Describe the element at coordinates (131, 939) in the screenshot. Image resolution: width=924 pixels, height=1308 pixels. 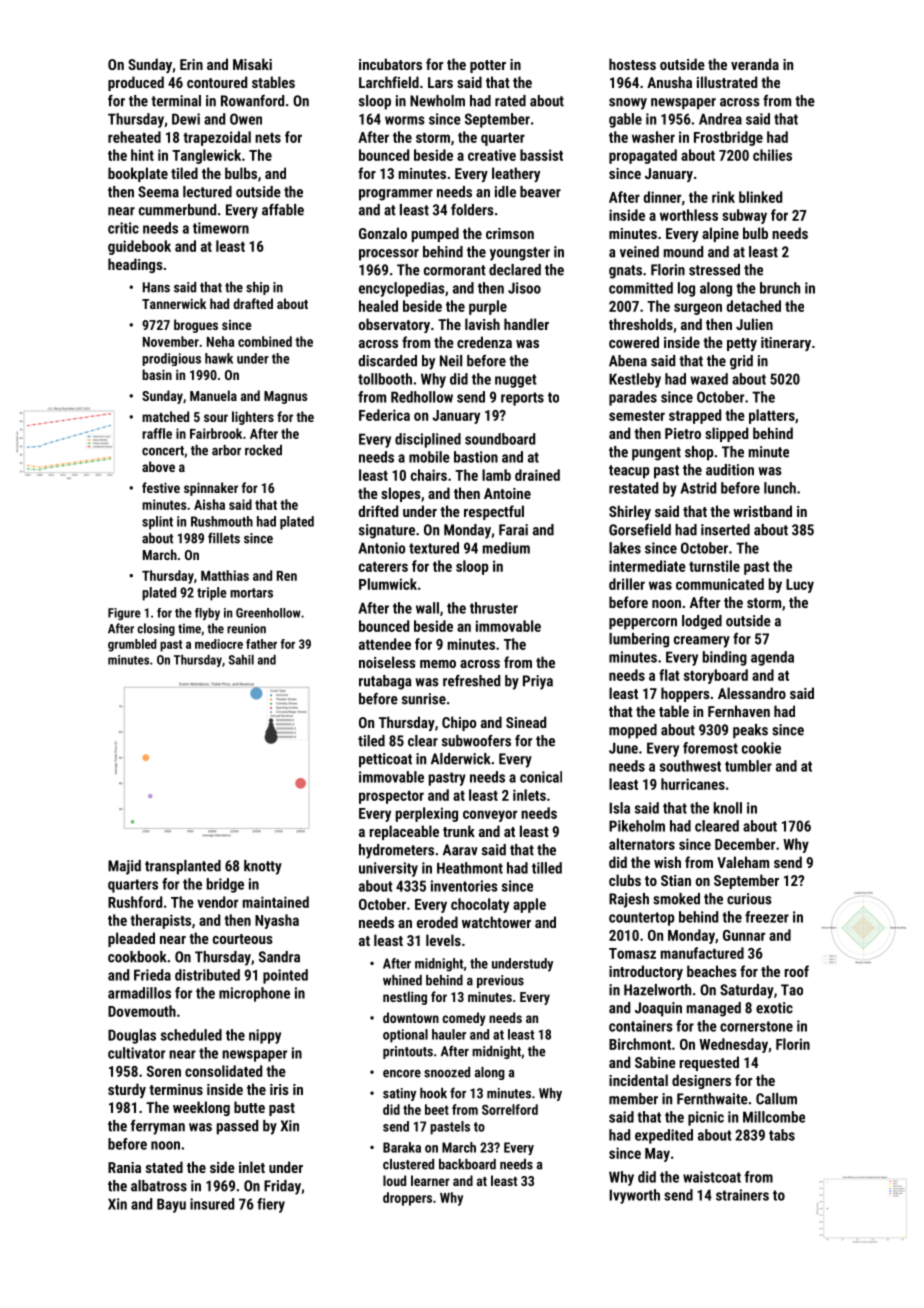
I see `pleaded` at that location.
